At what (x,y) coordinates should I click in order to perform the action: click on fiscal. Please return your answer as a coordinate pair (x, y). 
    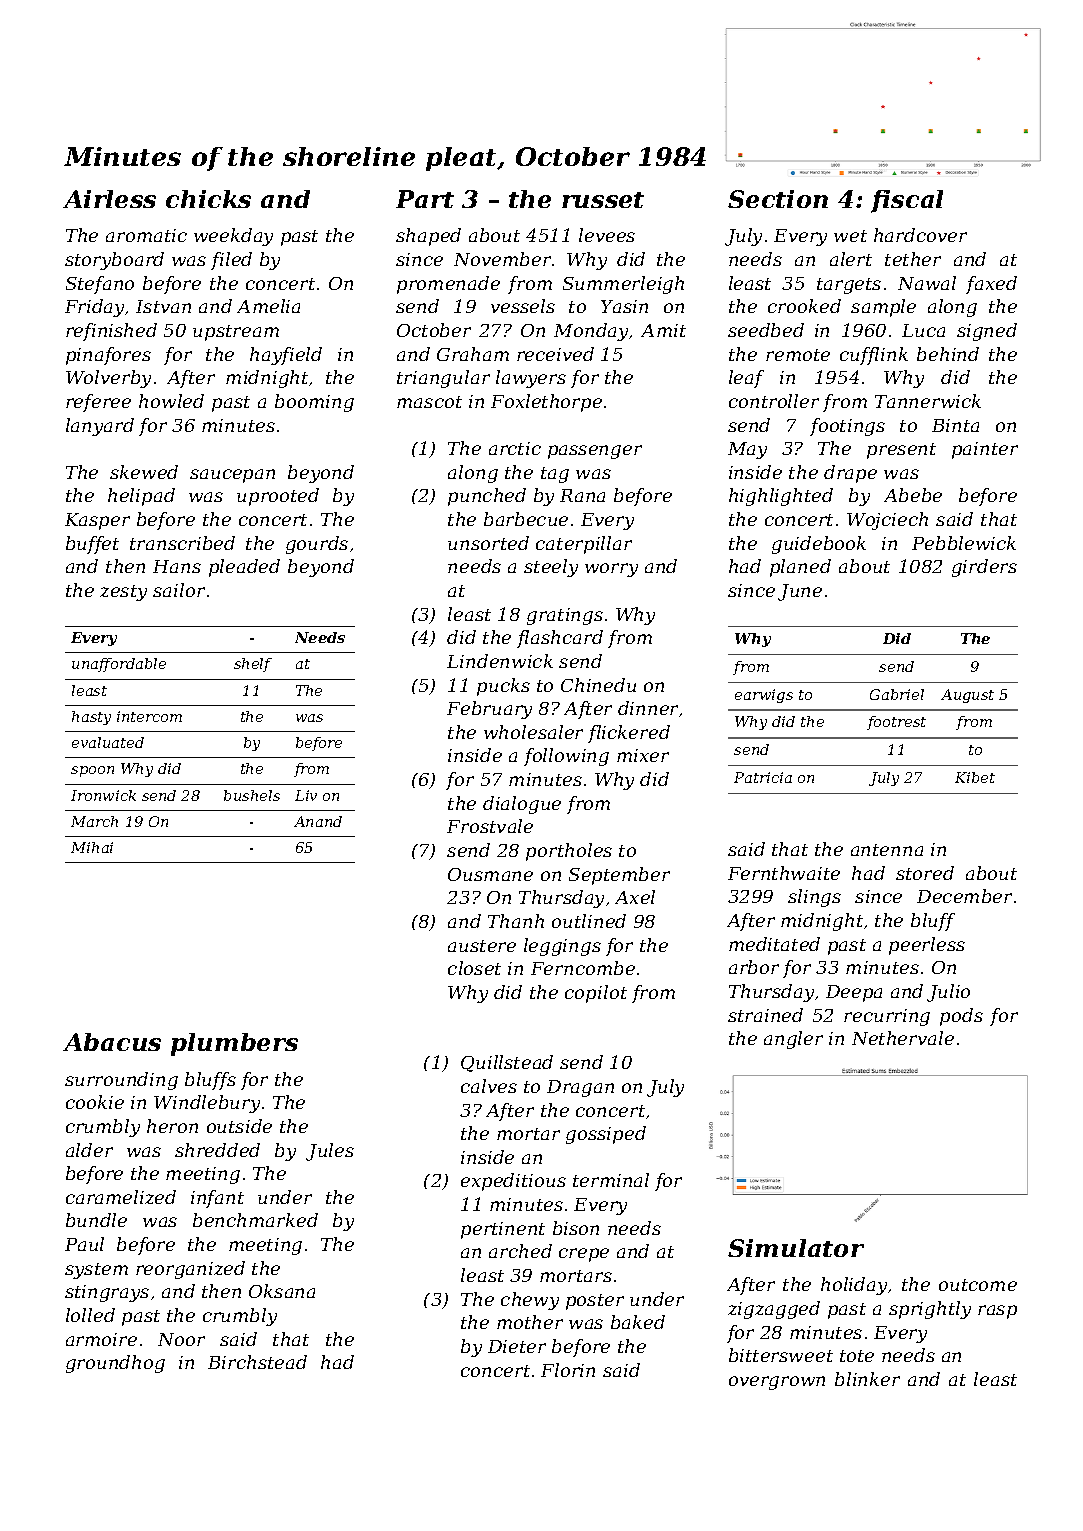
    Looking at the image, I should click on (907, 201).
